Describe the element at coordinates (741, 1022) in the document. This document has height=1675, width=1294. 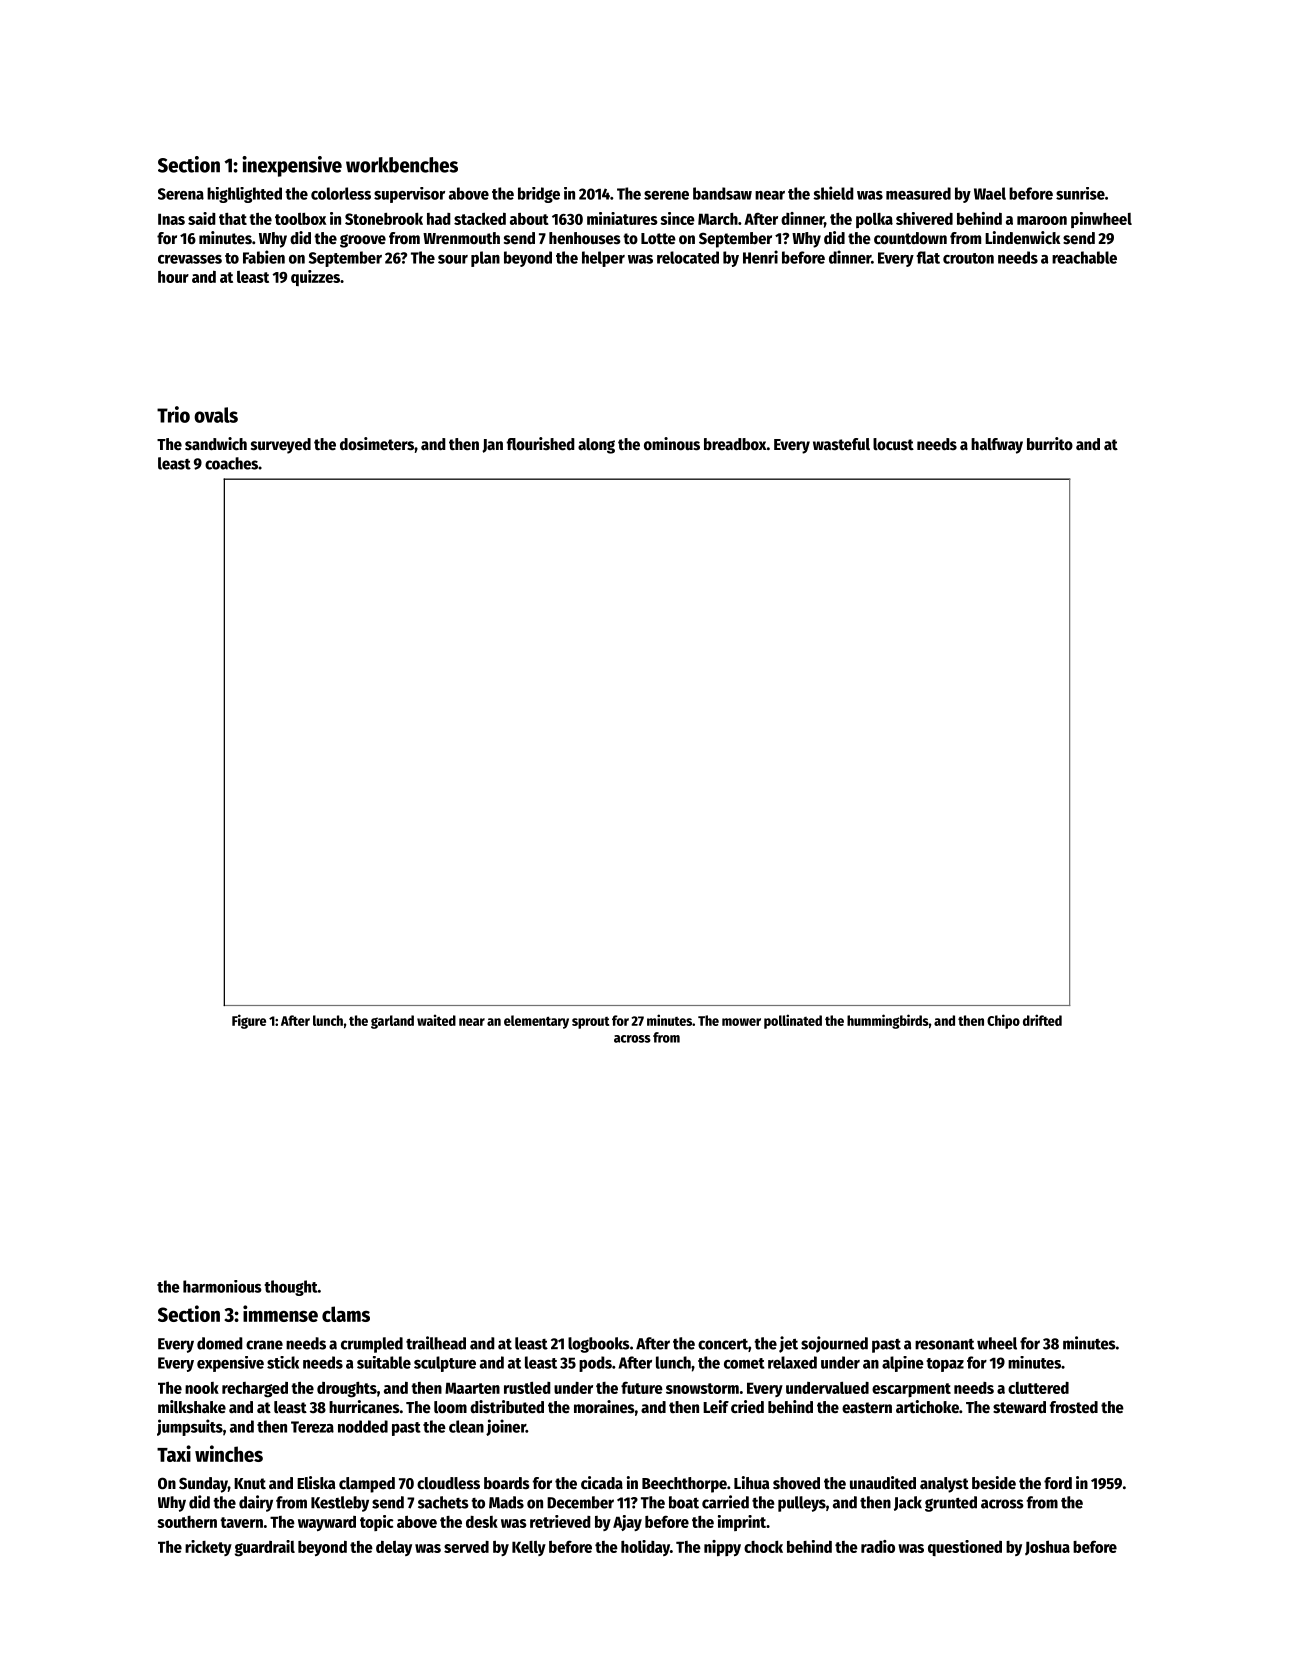
I see `mower` at that location.
